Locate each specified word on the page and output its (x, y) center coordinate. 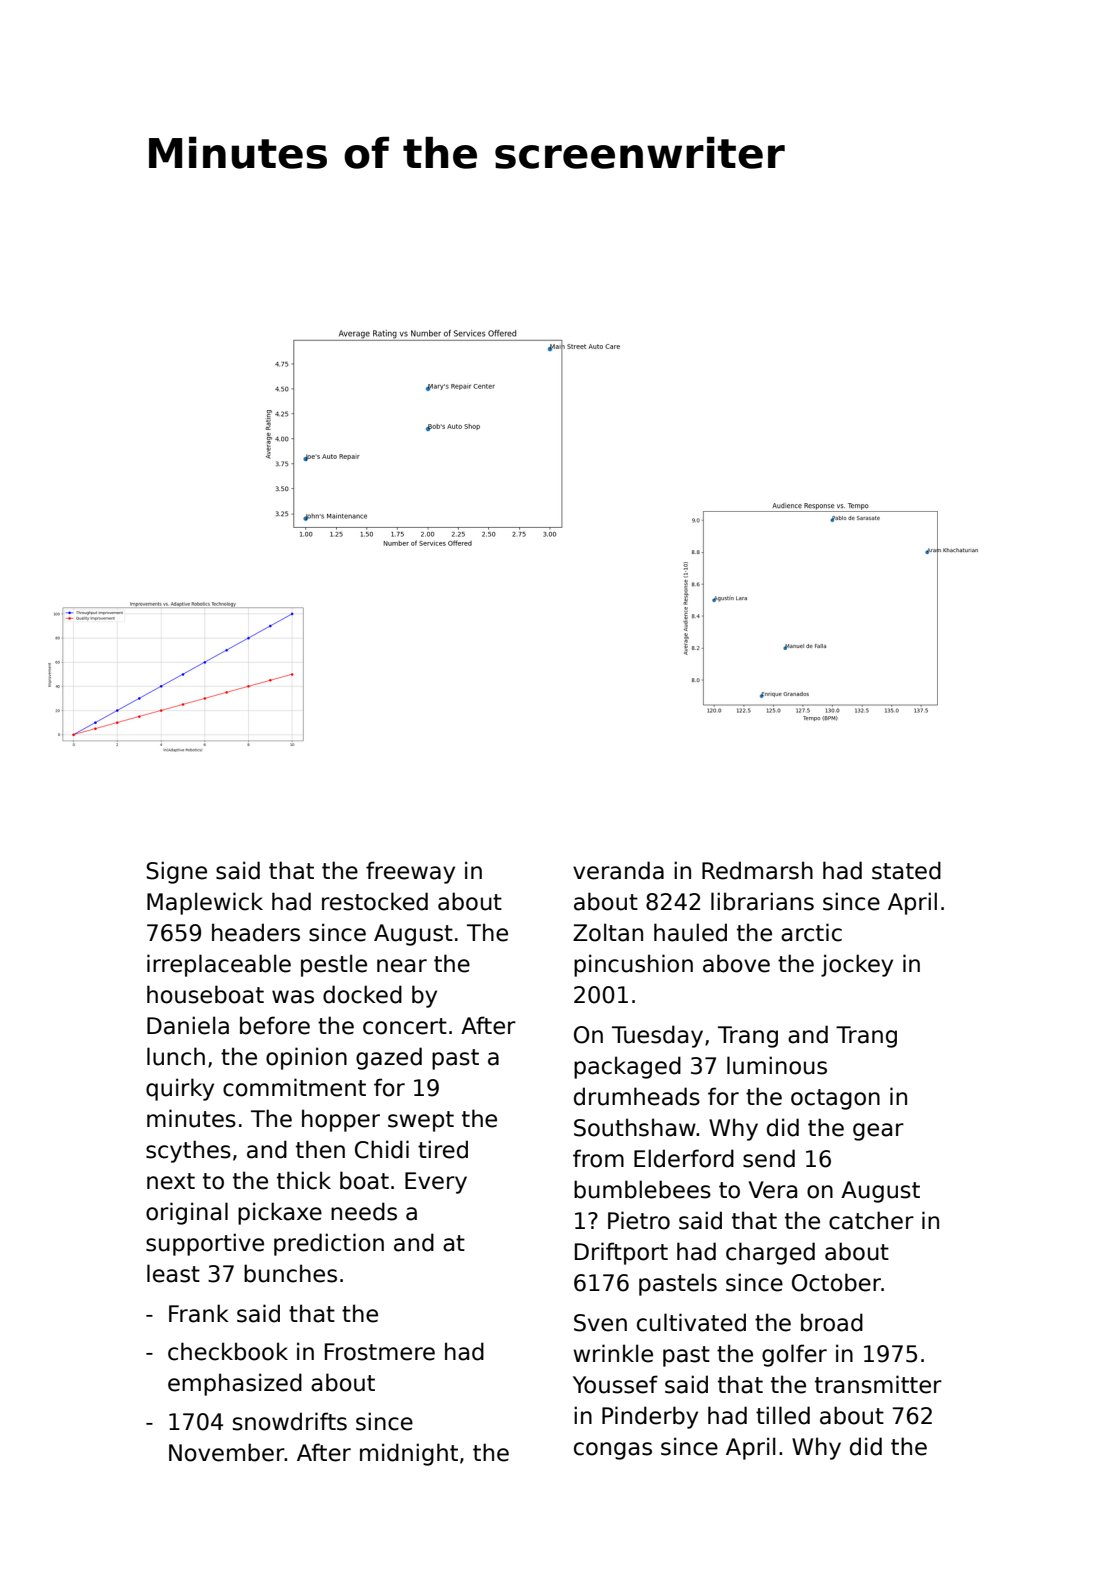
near (402, 966)
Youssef (615, 1384)
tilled (783, 1415)
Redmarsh (757, 870)
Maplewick (205, 903)
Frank (199, 1313)
